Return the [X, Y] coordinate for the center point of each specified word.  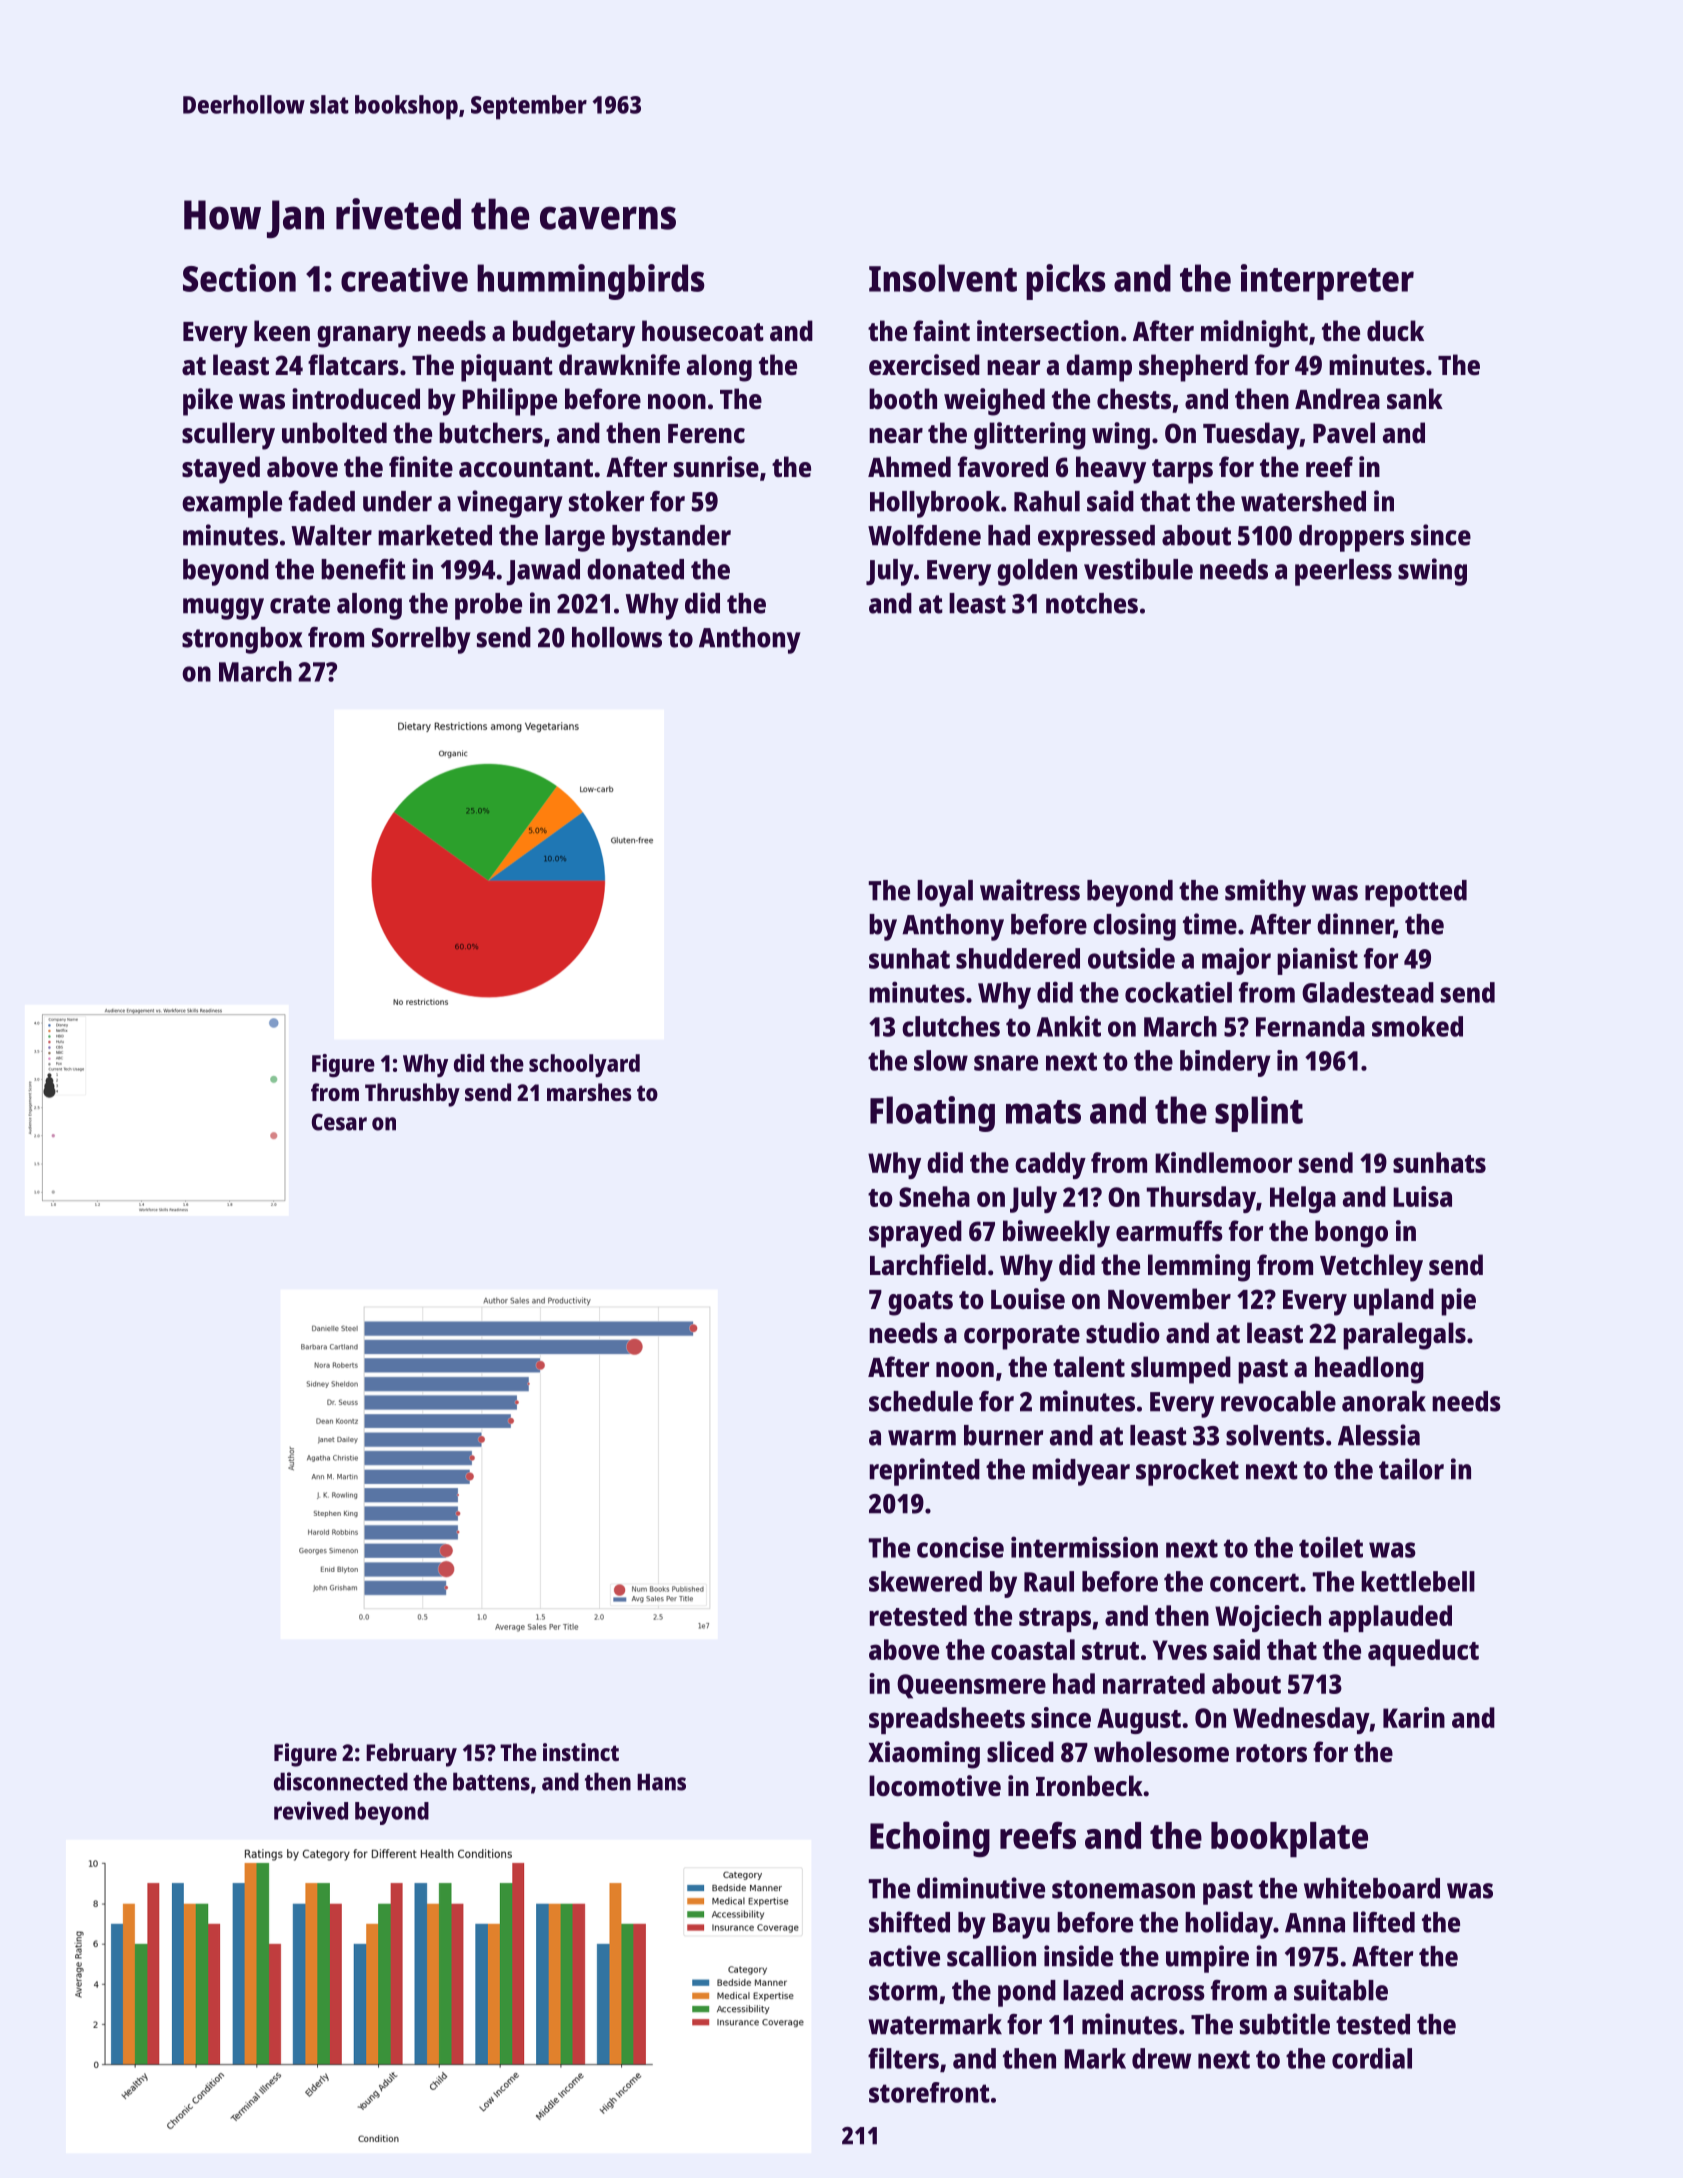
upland [1394, 1302]
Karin [1414, 1717]
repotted [1416, 893]
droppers [1351, 538]
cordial [1372, 2058]
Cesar [339, 1122]
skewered [925, 1581]
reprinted [925, 1472]
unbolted [334, 432]
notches [1092, 603]
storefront [929, 2092]
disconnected [341, 1781]
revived [311, 1810]
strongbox [242, 640]
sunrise [716, 466]
